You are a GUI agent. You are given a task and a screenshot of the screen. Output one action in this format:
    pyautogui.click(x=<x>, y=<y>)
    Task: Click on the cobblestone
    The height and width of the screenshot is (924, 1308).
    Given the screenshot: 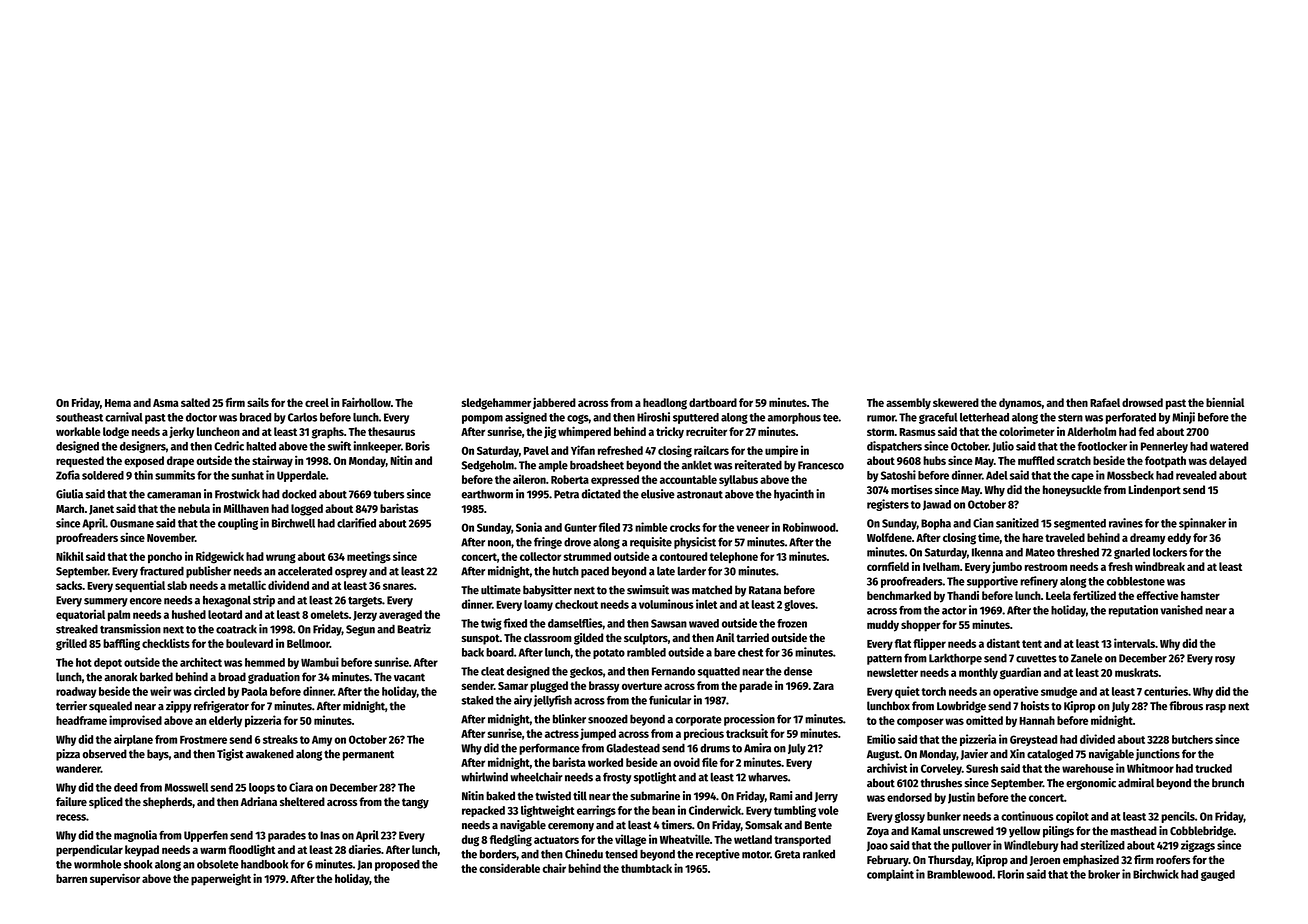 What is the action you would take?
    pyautogui.click(x=1135, y=581)
